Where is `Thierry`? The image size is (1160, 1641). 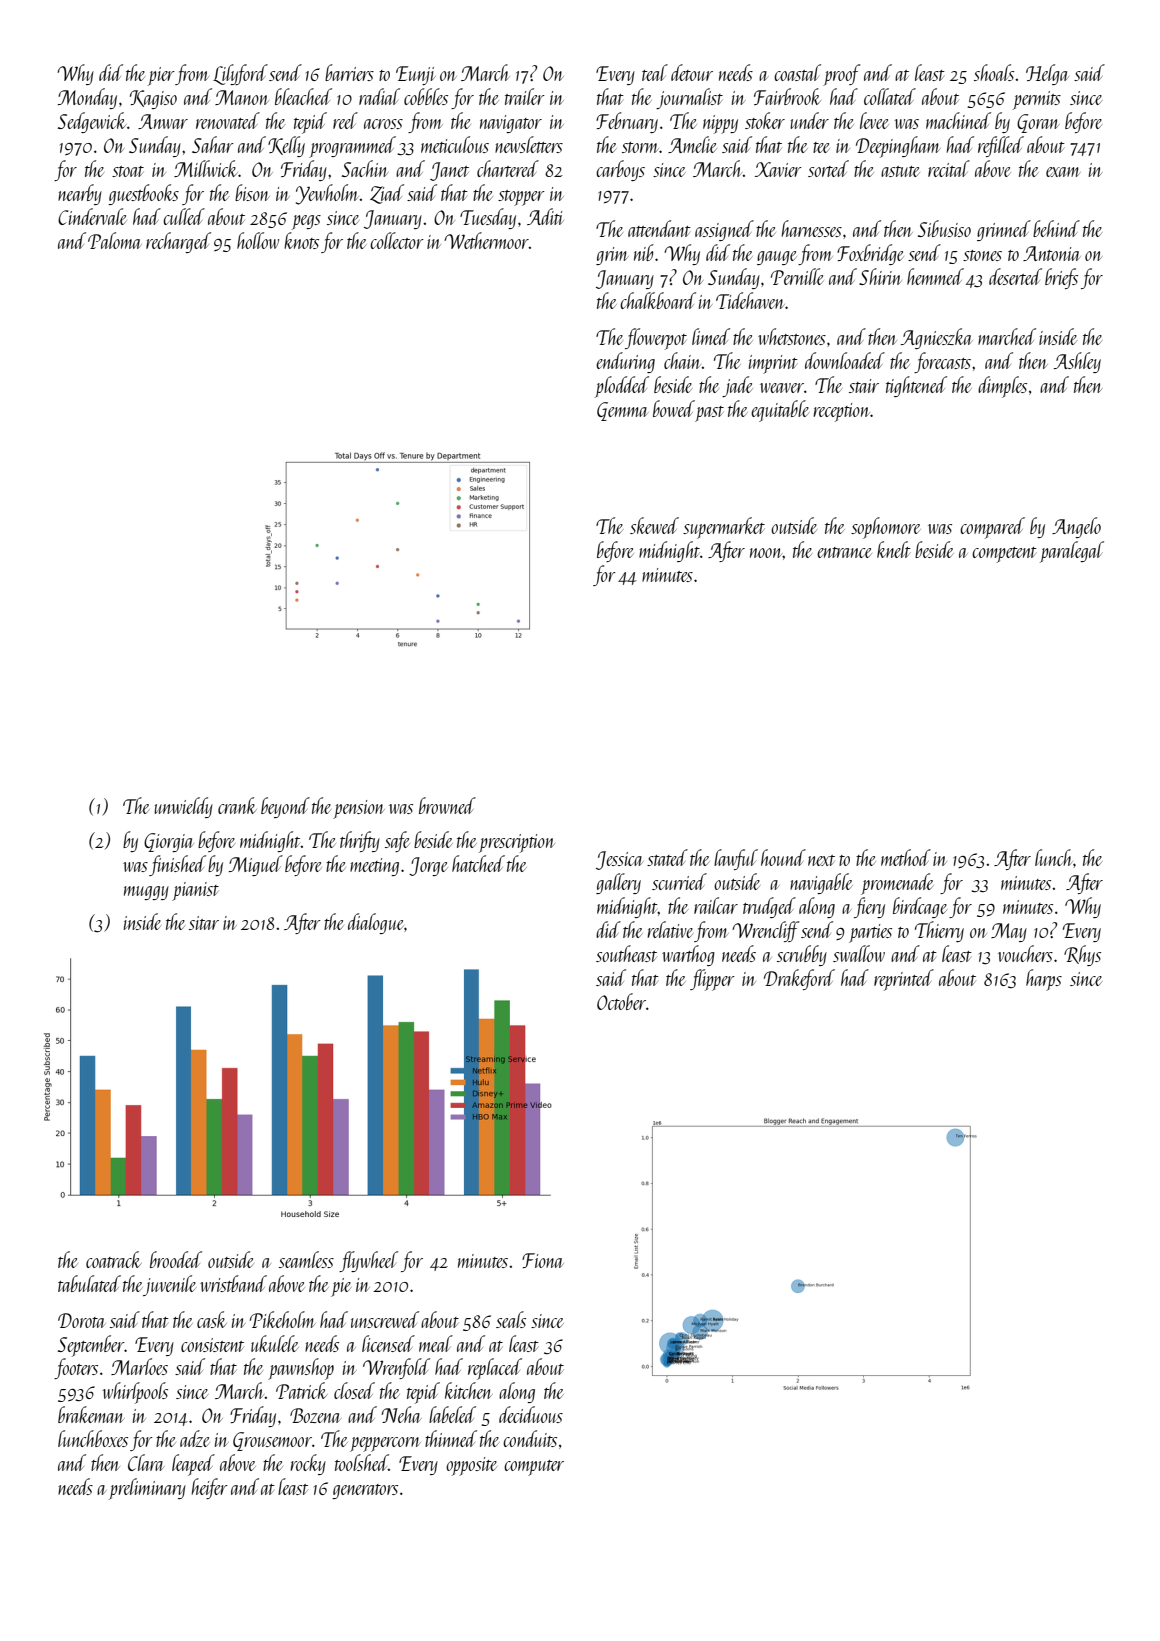 Thierry is located at coordinates (939, 931).
